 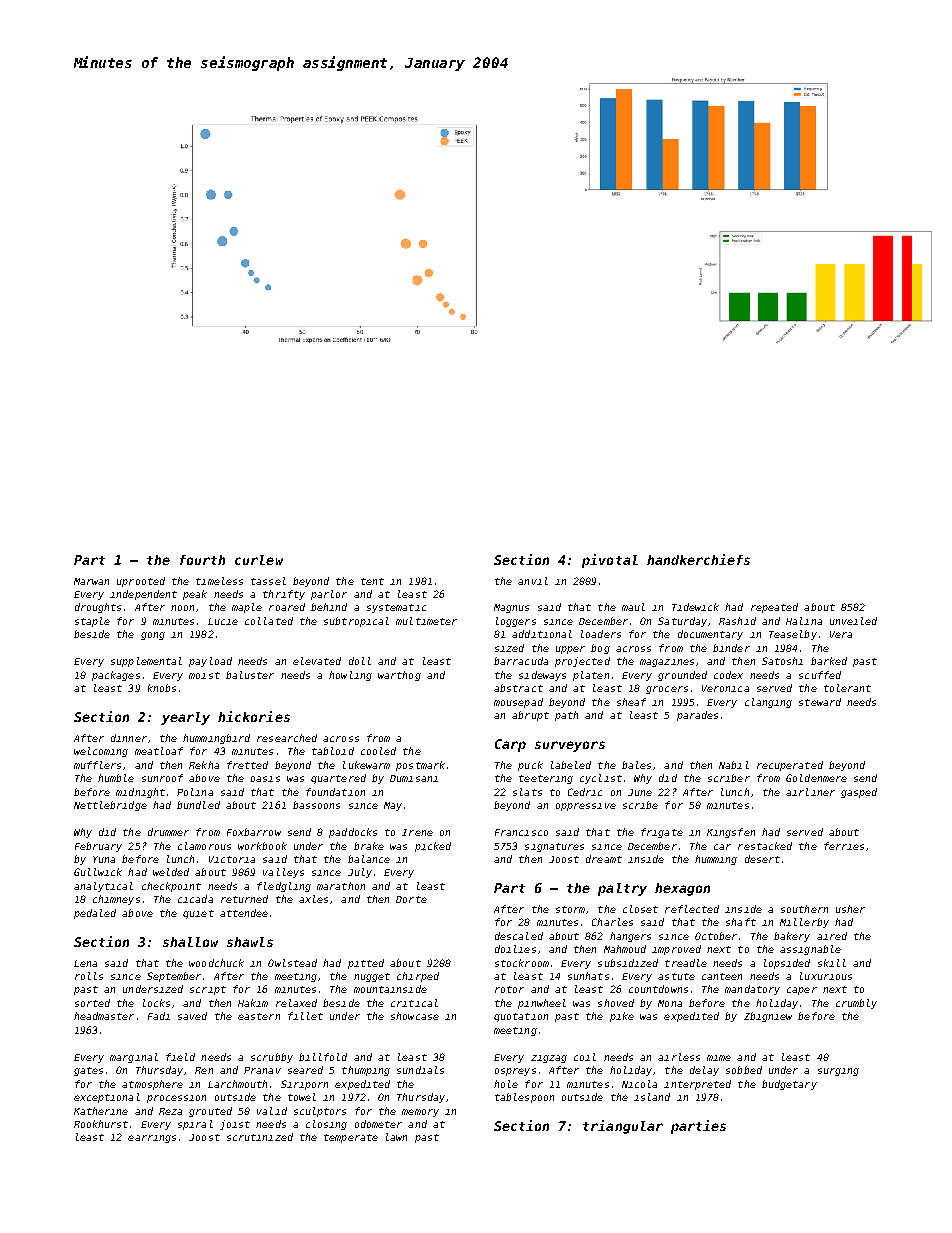 I want to click on scrutinized, so click(x=260, y=1137).
